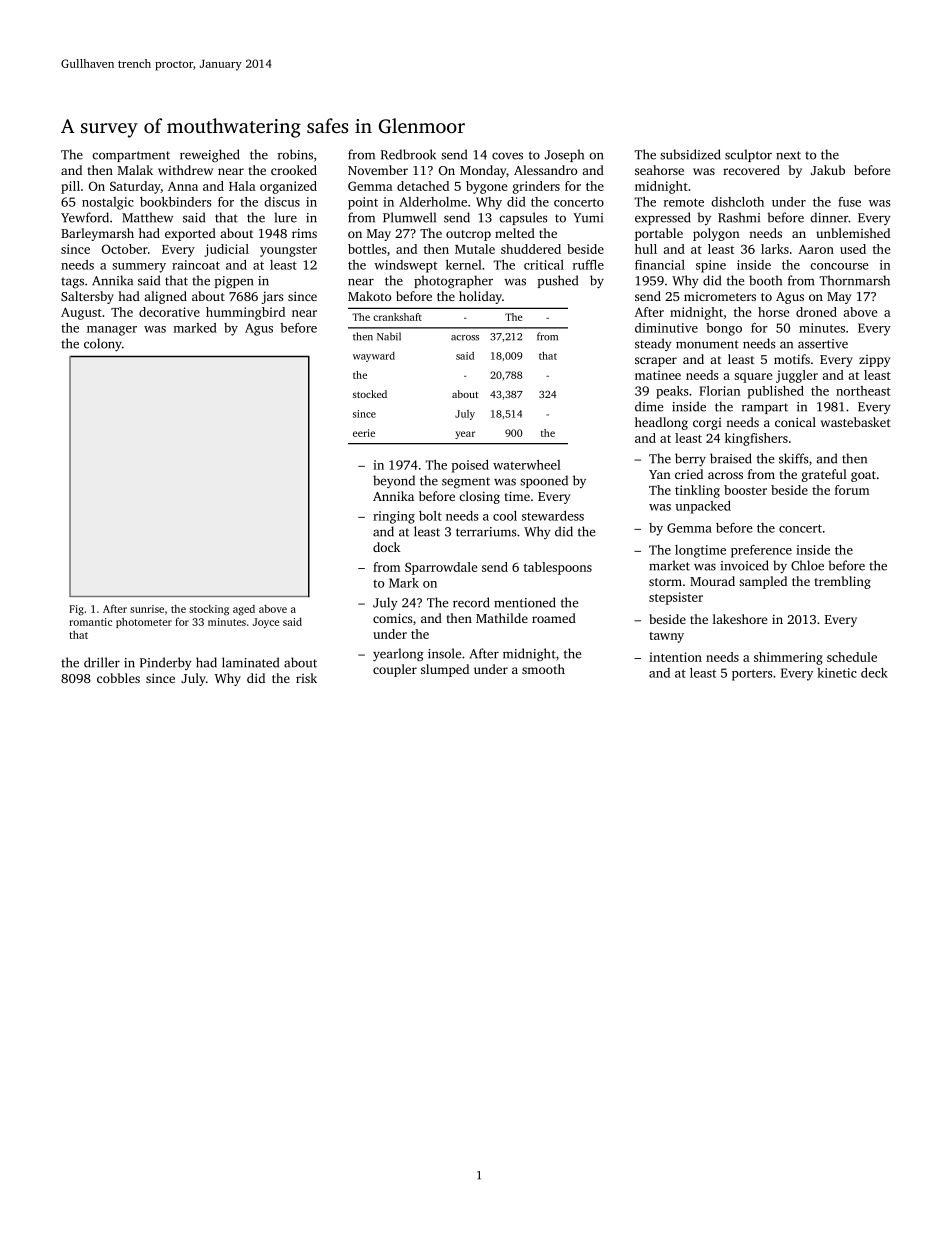 The height and width of the image is (1233, 952). What do you see at coordinates (139, 268) in the image?
I see `summery` at bounding box center [139, 268].
